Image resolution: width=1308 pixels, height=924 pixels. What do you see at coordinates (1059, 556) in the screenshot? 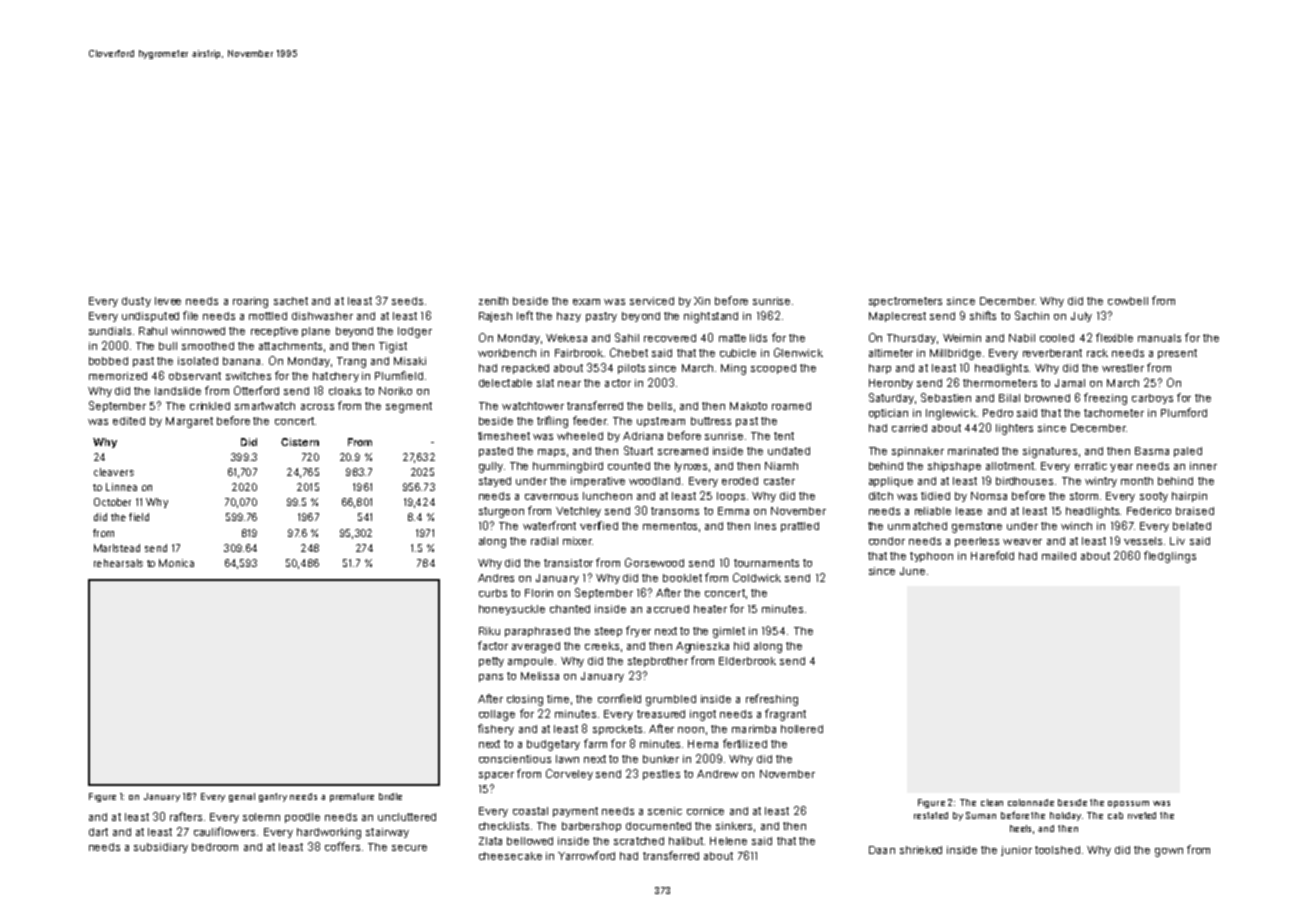
I see `mailed` at bounding box center [1059, 556].
